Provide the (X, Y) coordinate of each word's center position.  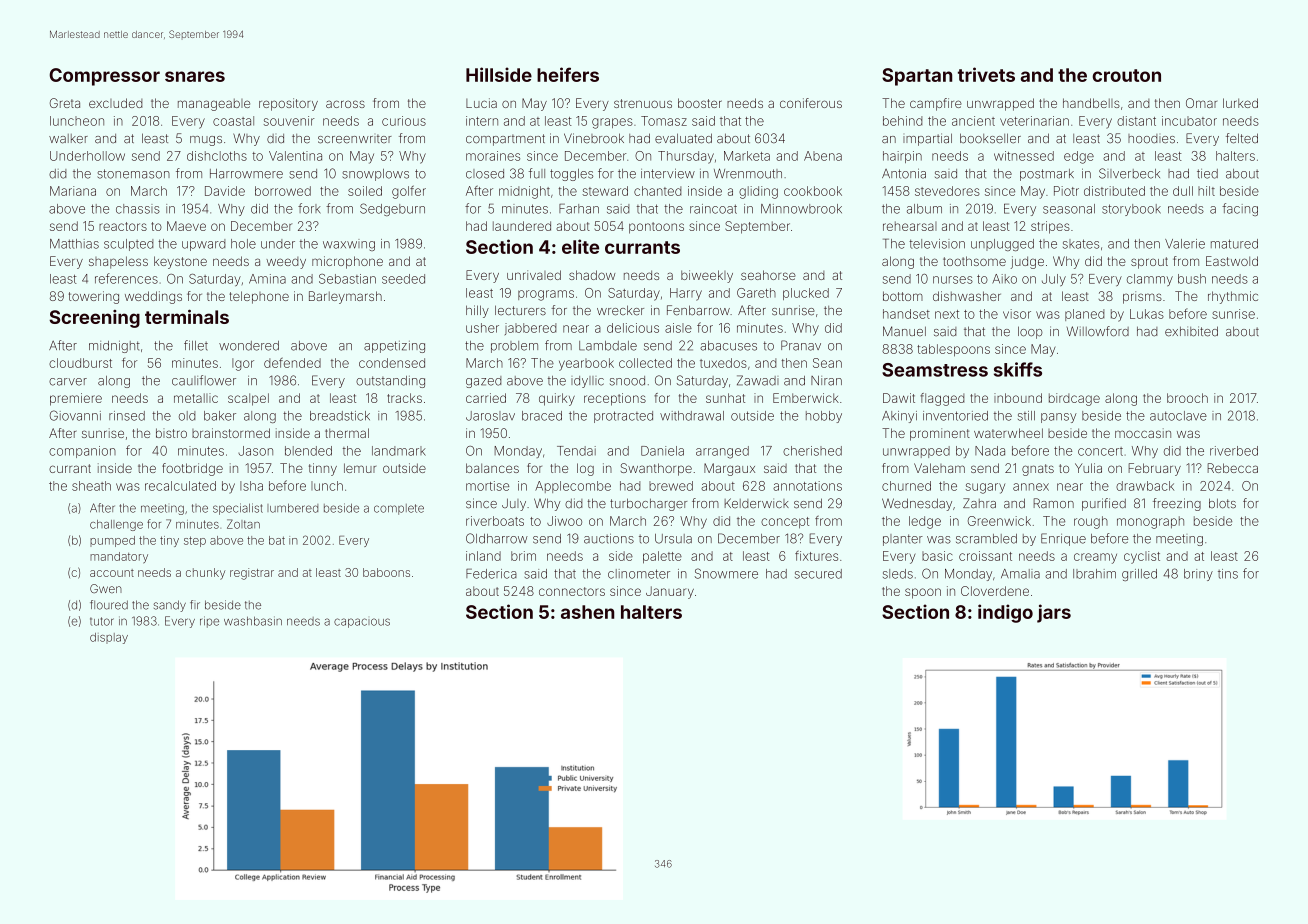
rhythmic (1233, 297)
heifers (568, 74)
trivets (986, 74)
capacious (362, 623)
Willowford (1098, 331)
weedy (286, 263)
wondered (249, 346)
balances (492, 468)
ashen (587, 612)
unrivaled (534, 275)
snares (195, 76)
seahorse (768, 275)
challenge (116, 525)
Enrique (1063, 539)
